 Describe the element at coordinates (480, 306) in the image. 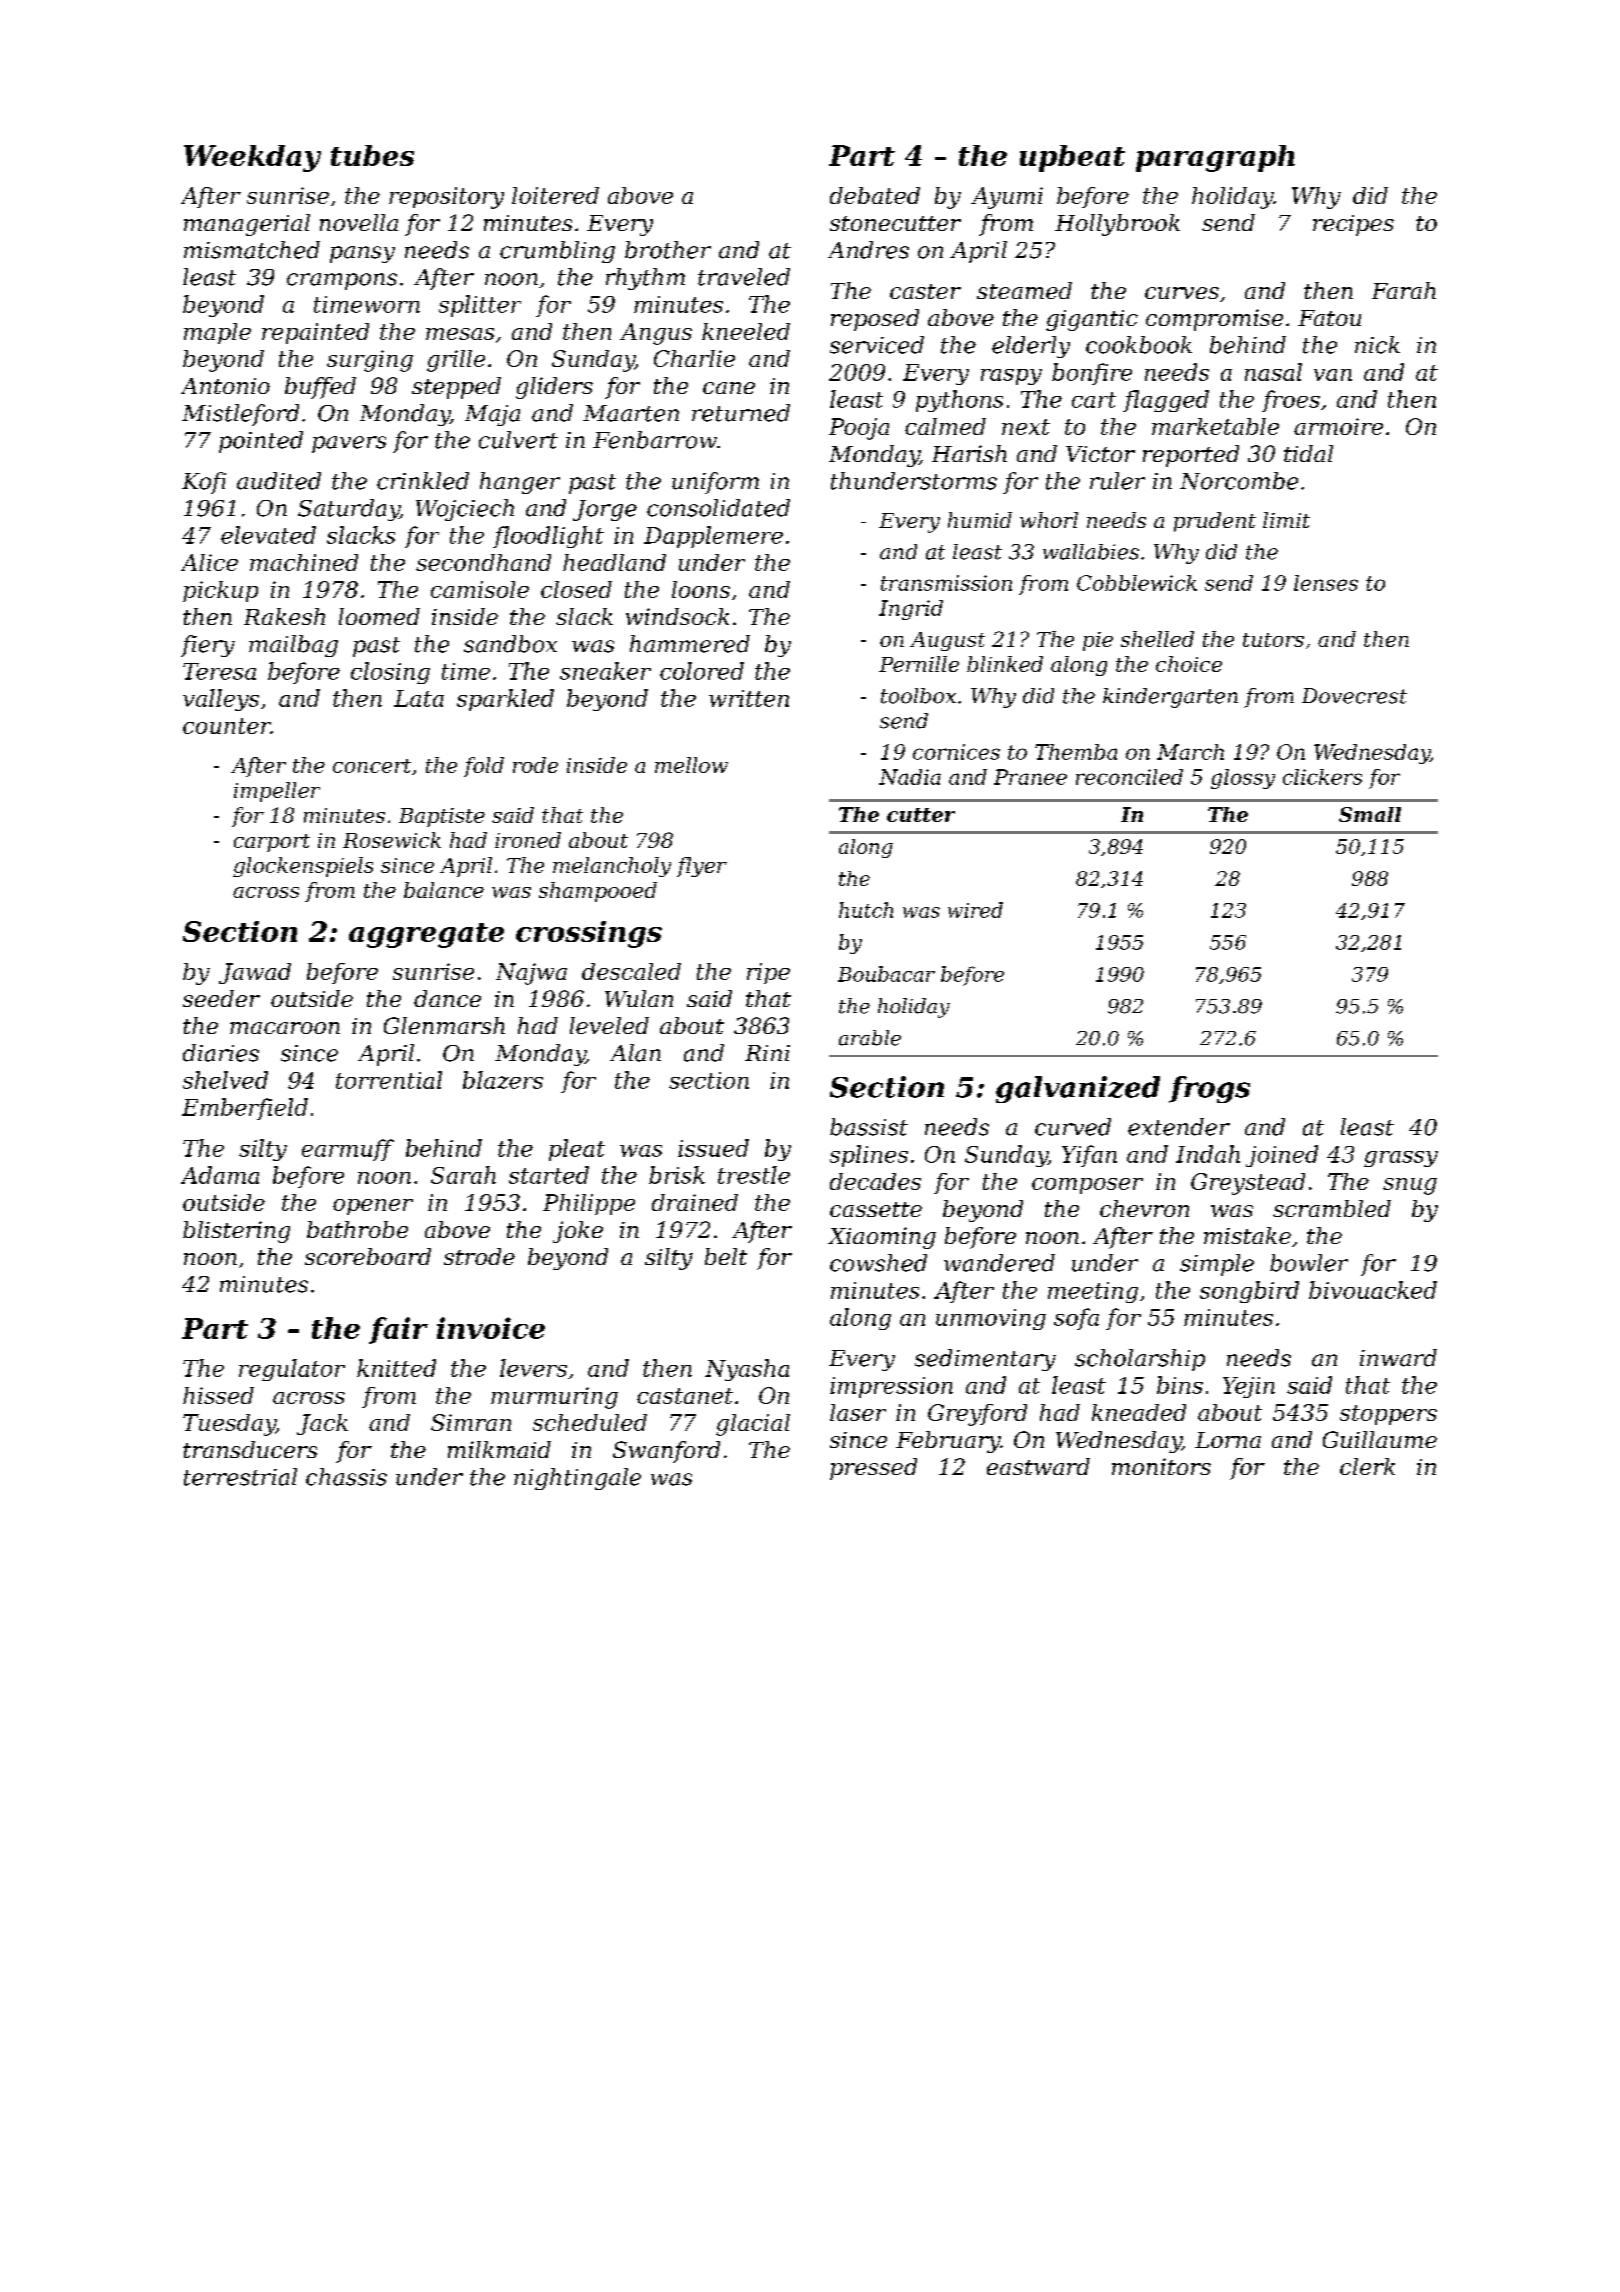

I see `splitter` at that location.
